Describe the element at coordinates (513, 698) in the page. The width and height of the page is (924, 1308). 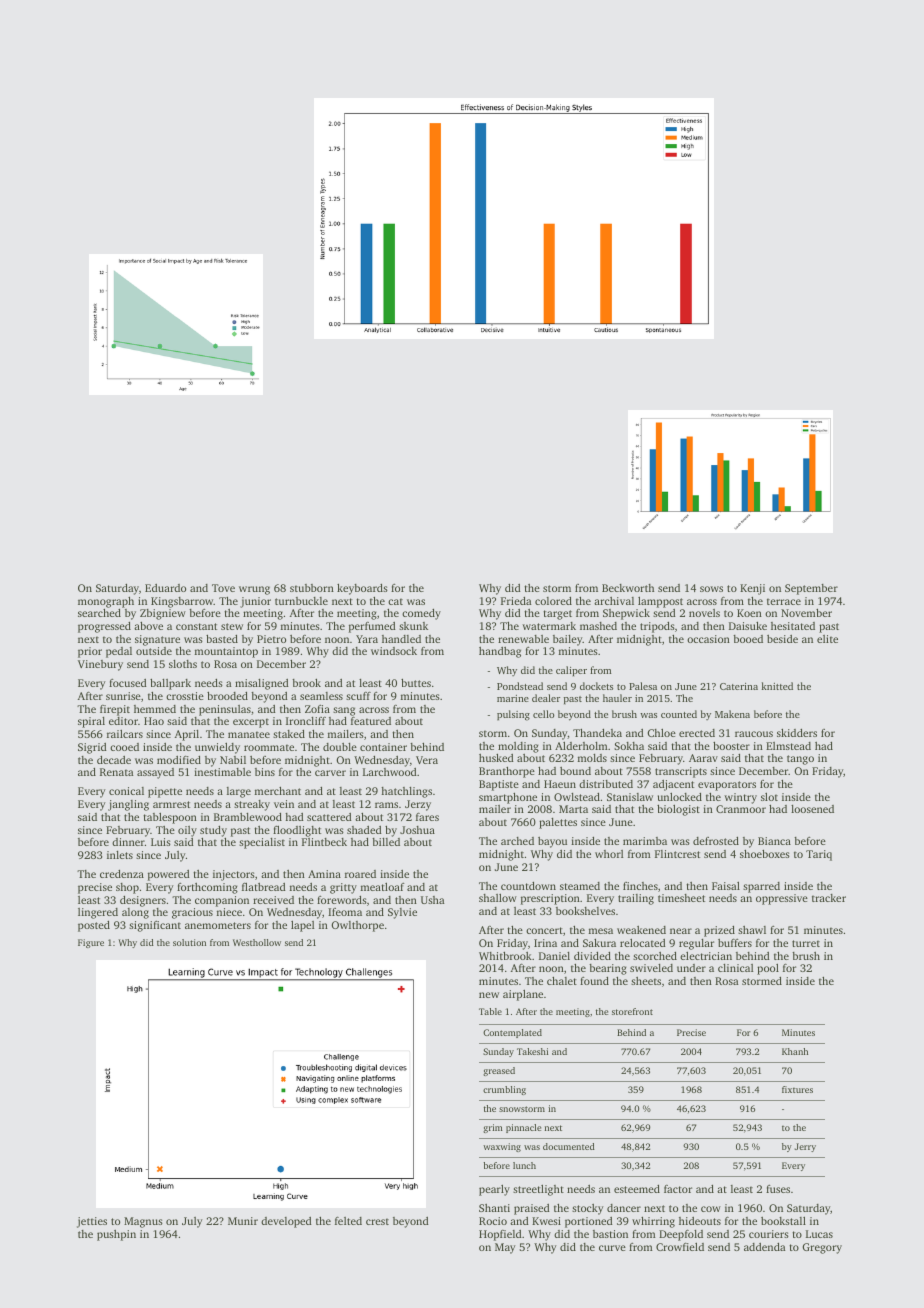
I see `marine` at that location.
